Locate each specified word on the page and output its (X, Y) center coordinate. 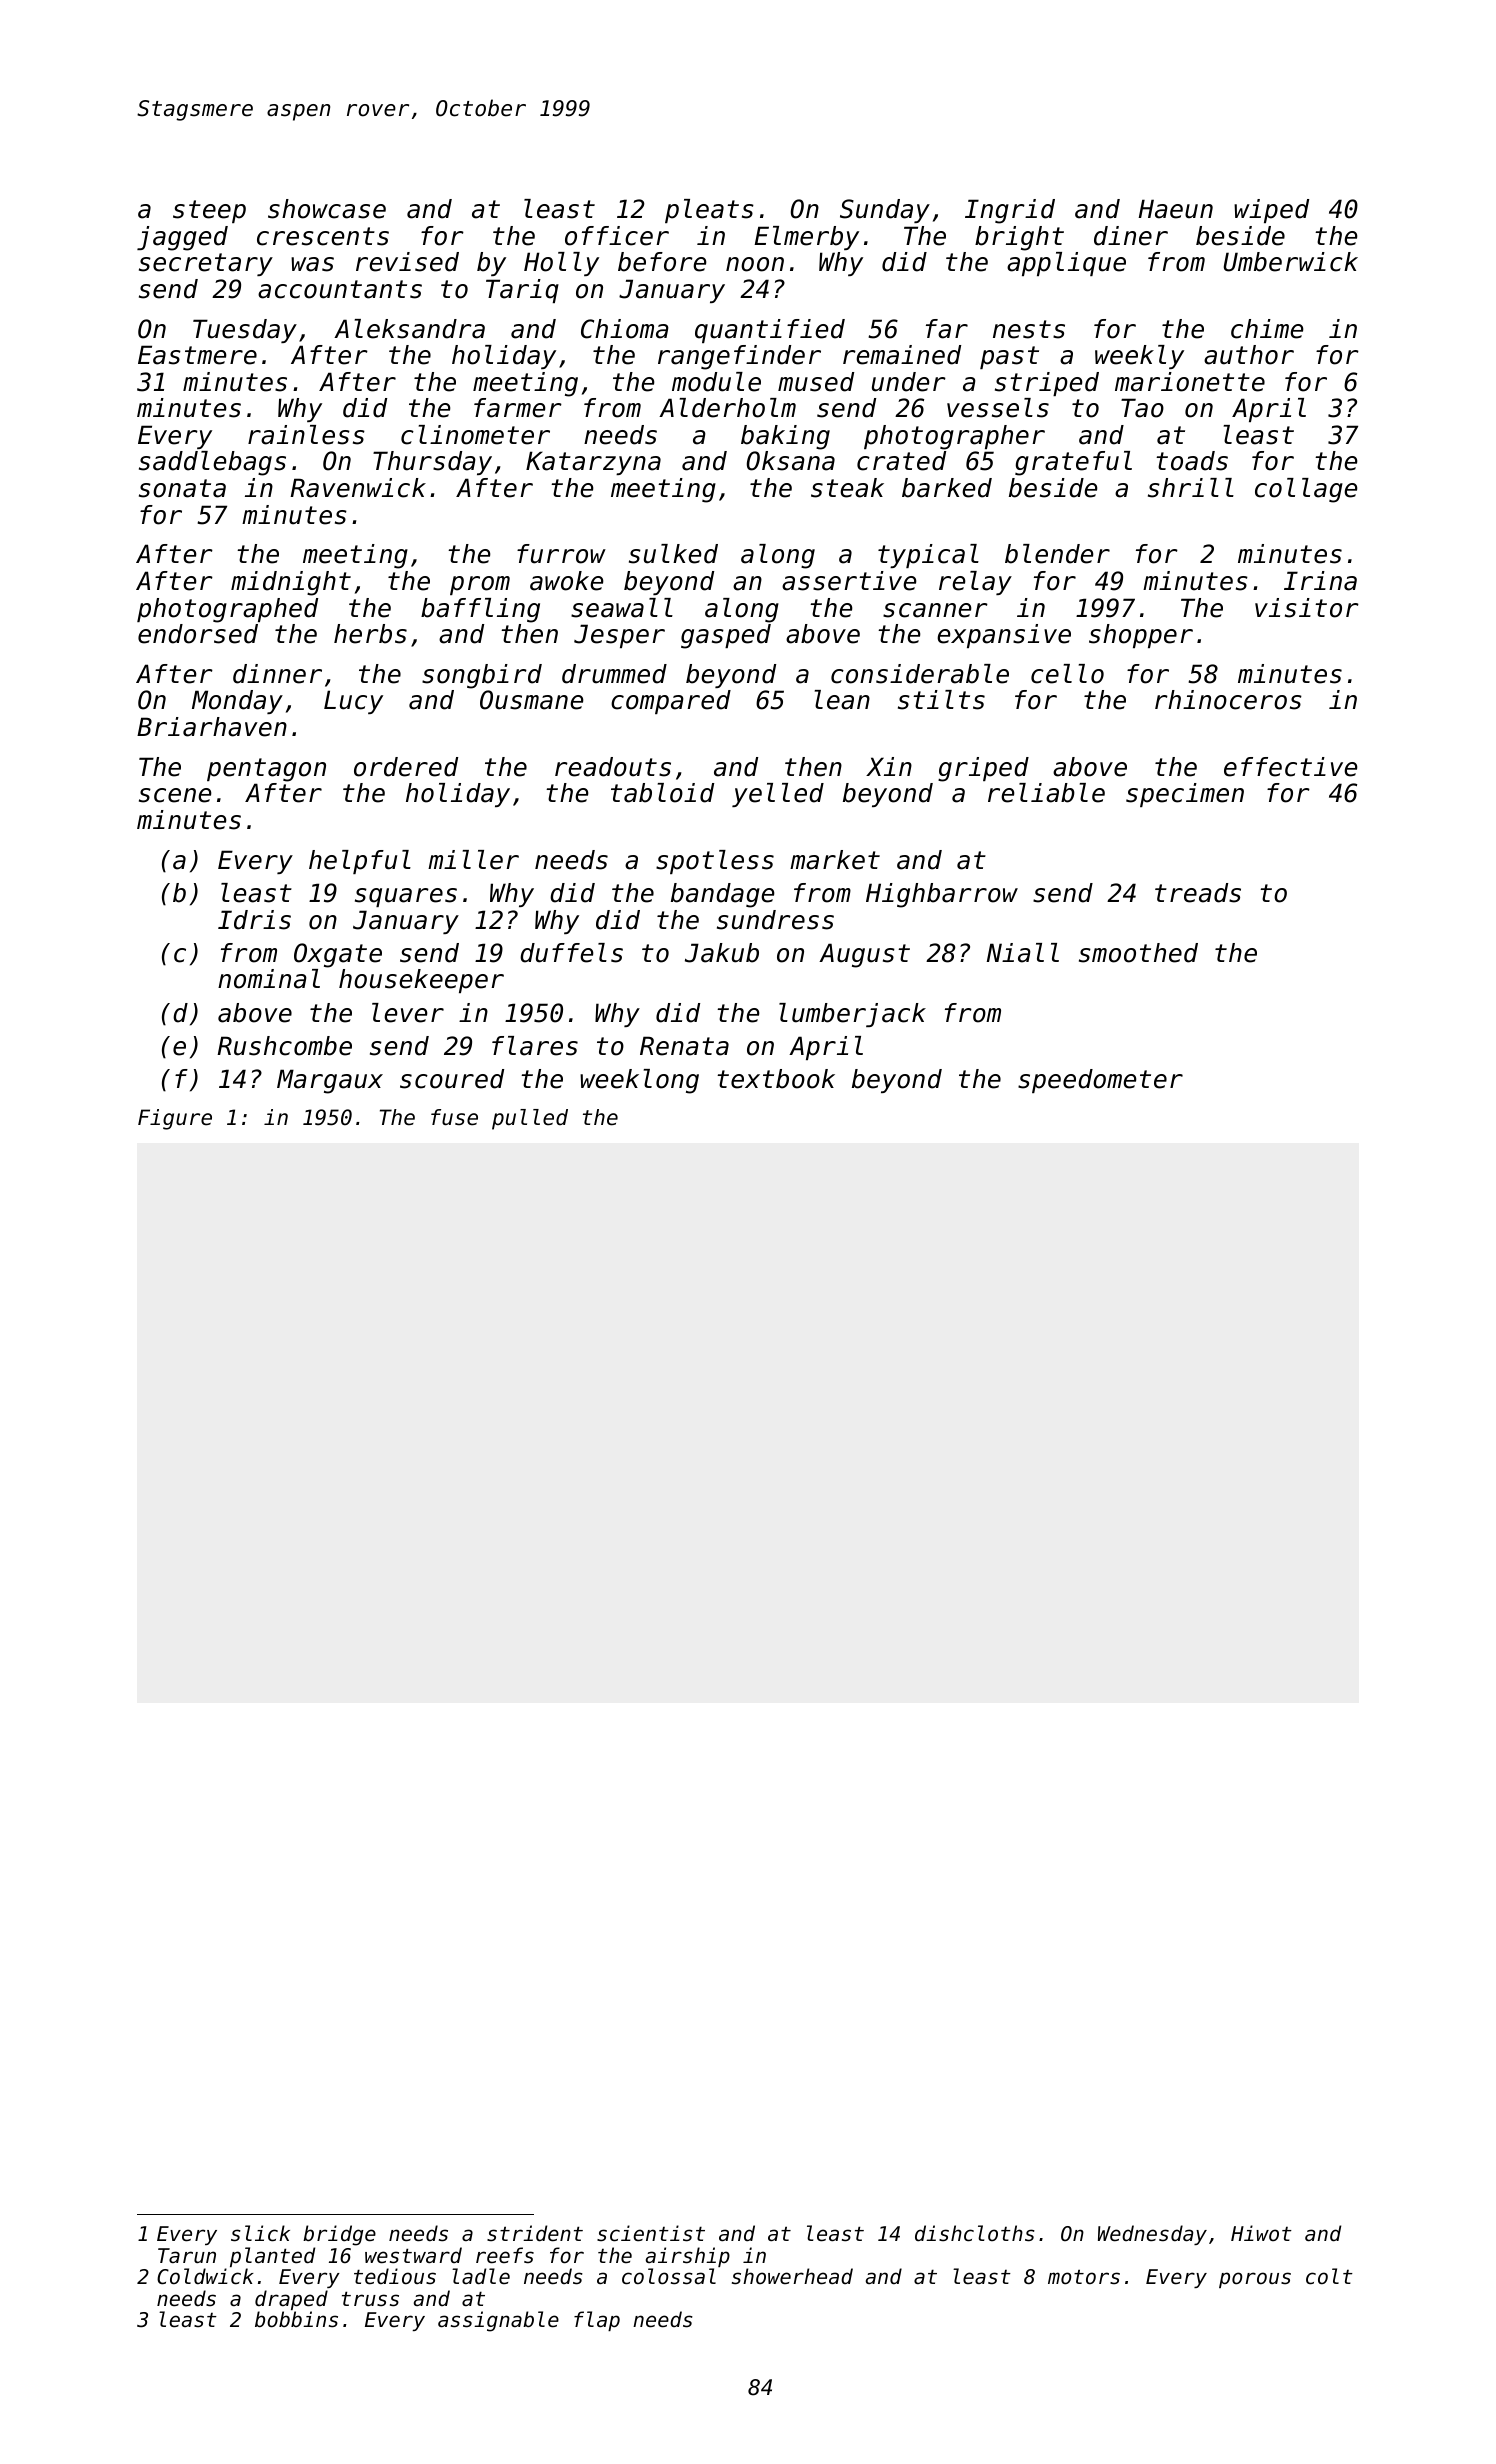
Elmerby (806, 238)
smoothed (1138, 953)
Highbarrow (942, 895)
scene (175, 795)
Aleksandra (409, 329)
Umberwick (1291, 262)
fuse (454, 1117)
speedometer (1100, 1081)
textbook (776, 1079)
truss (370, 2299)
